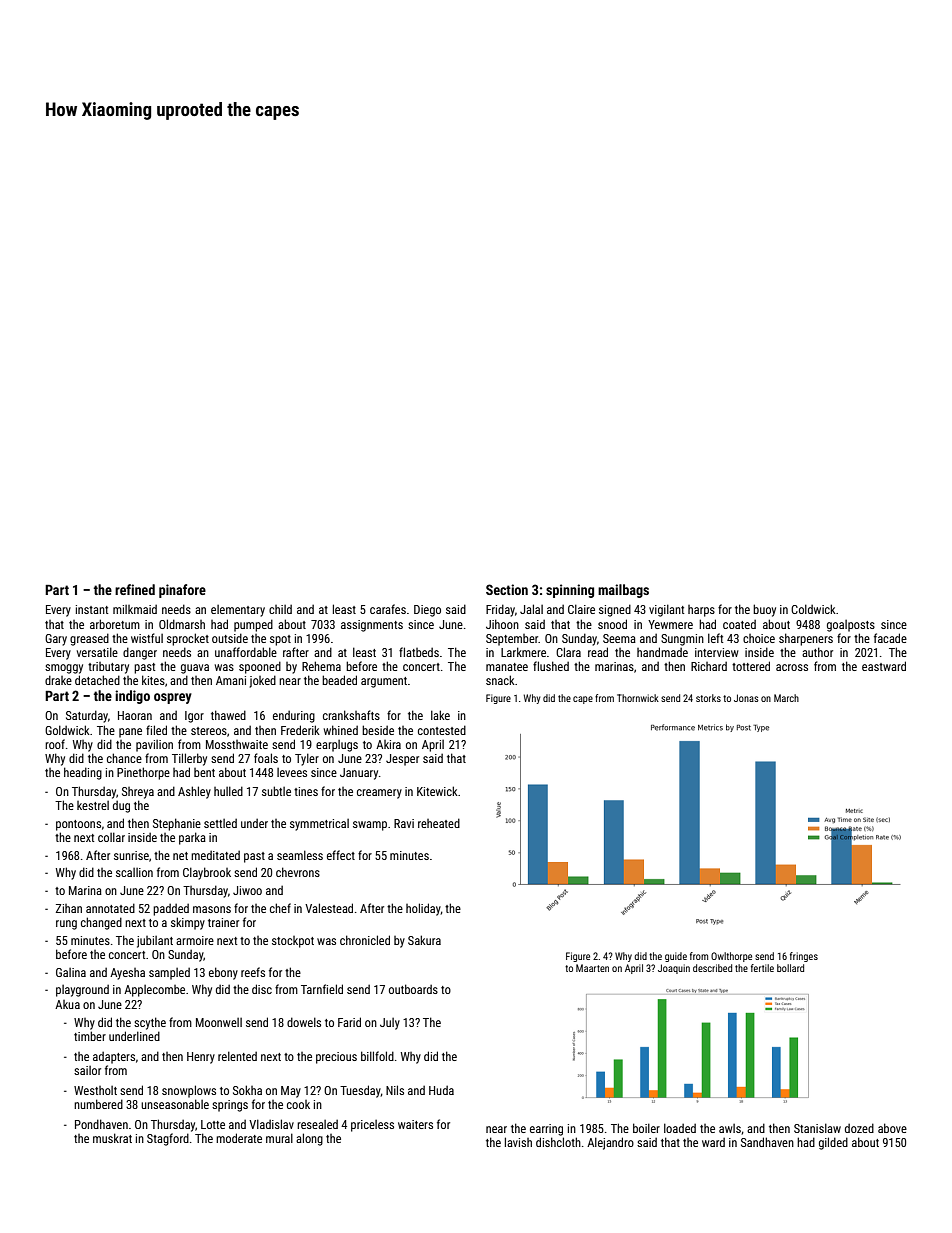 The image size is (952, 1233). What do you see at coordinates (402, 760) in the screenshot?
I see `Jesper` at bounding box center [402, 760].
